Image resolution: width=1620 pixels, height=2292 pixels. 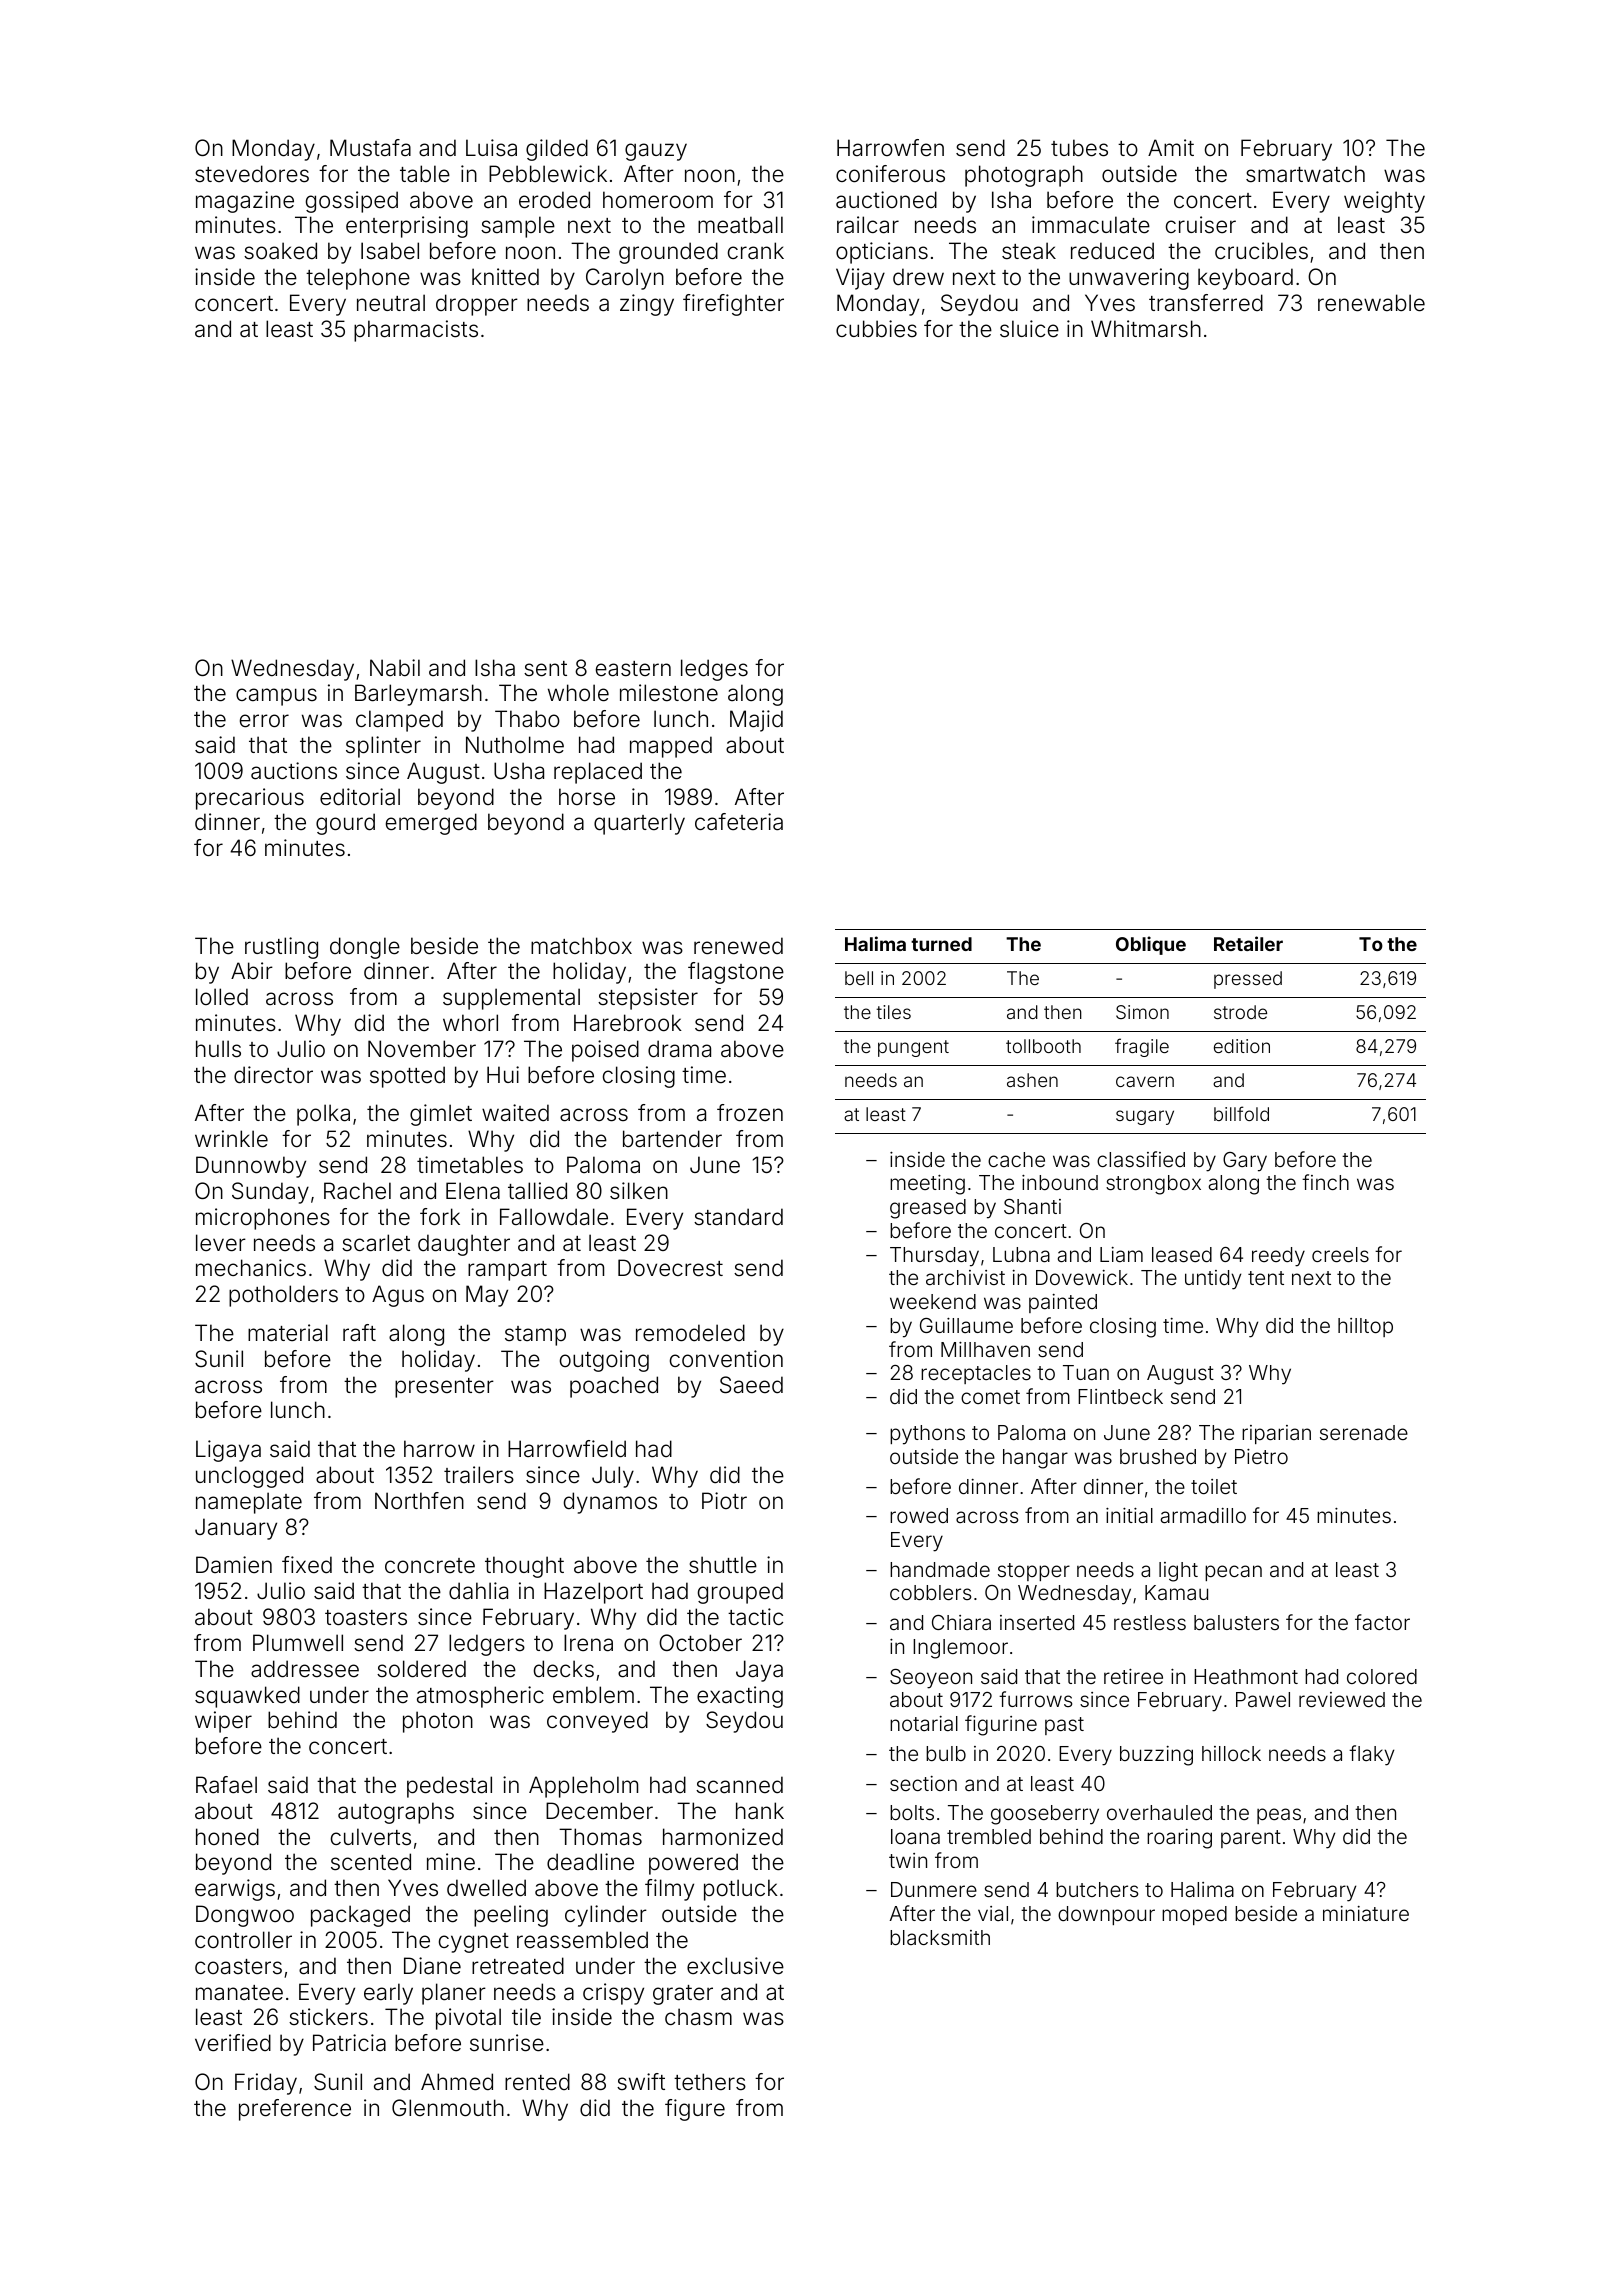 I want to click on bell, so click(x=859, y=978).
